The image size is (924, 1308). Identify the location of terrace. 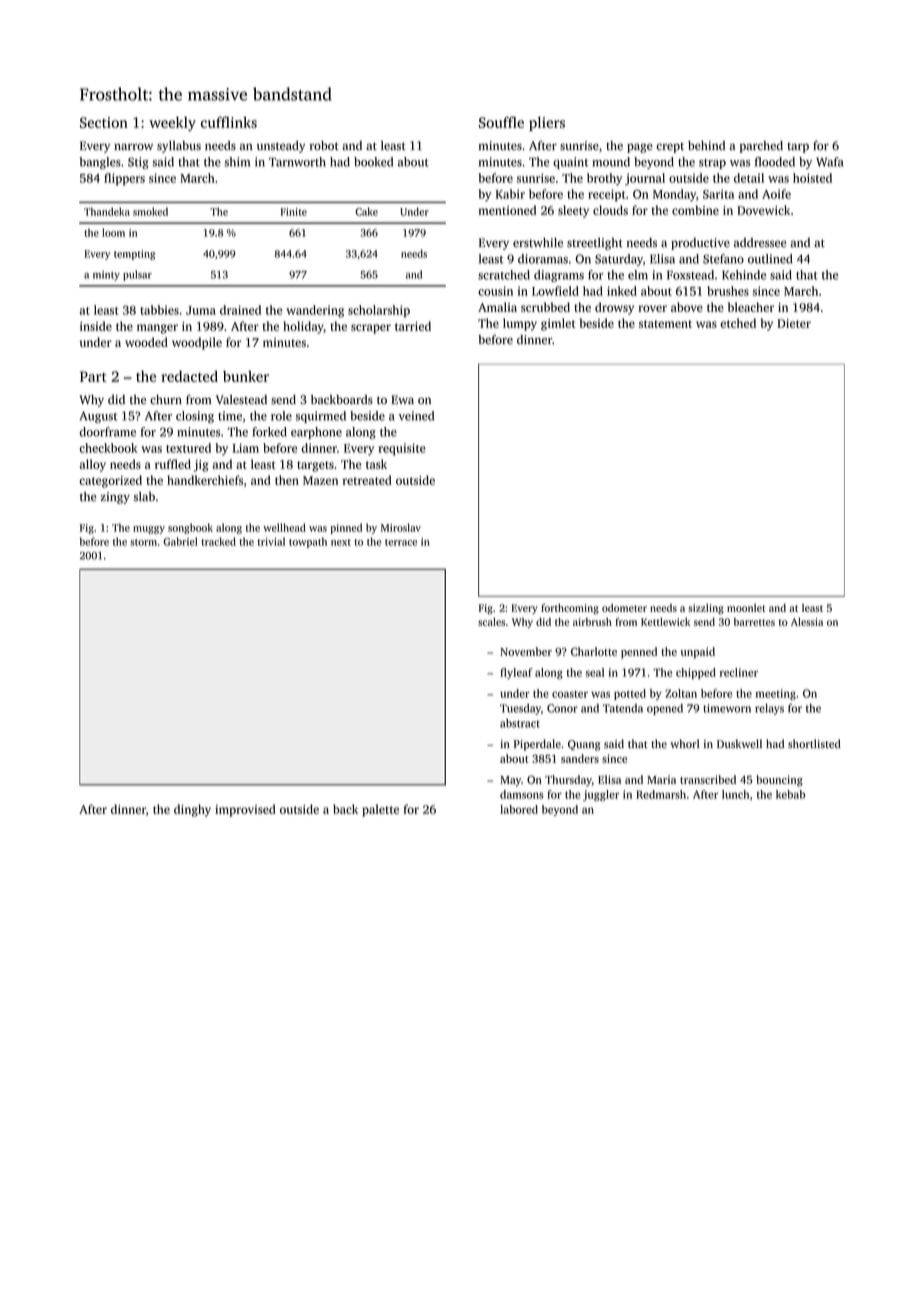
(401, 542).
